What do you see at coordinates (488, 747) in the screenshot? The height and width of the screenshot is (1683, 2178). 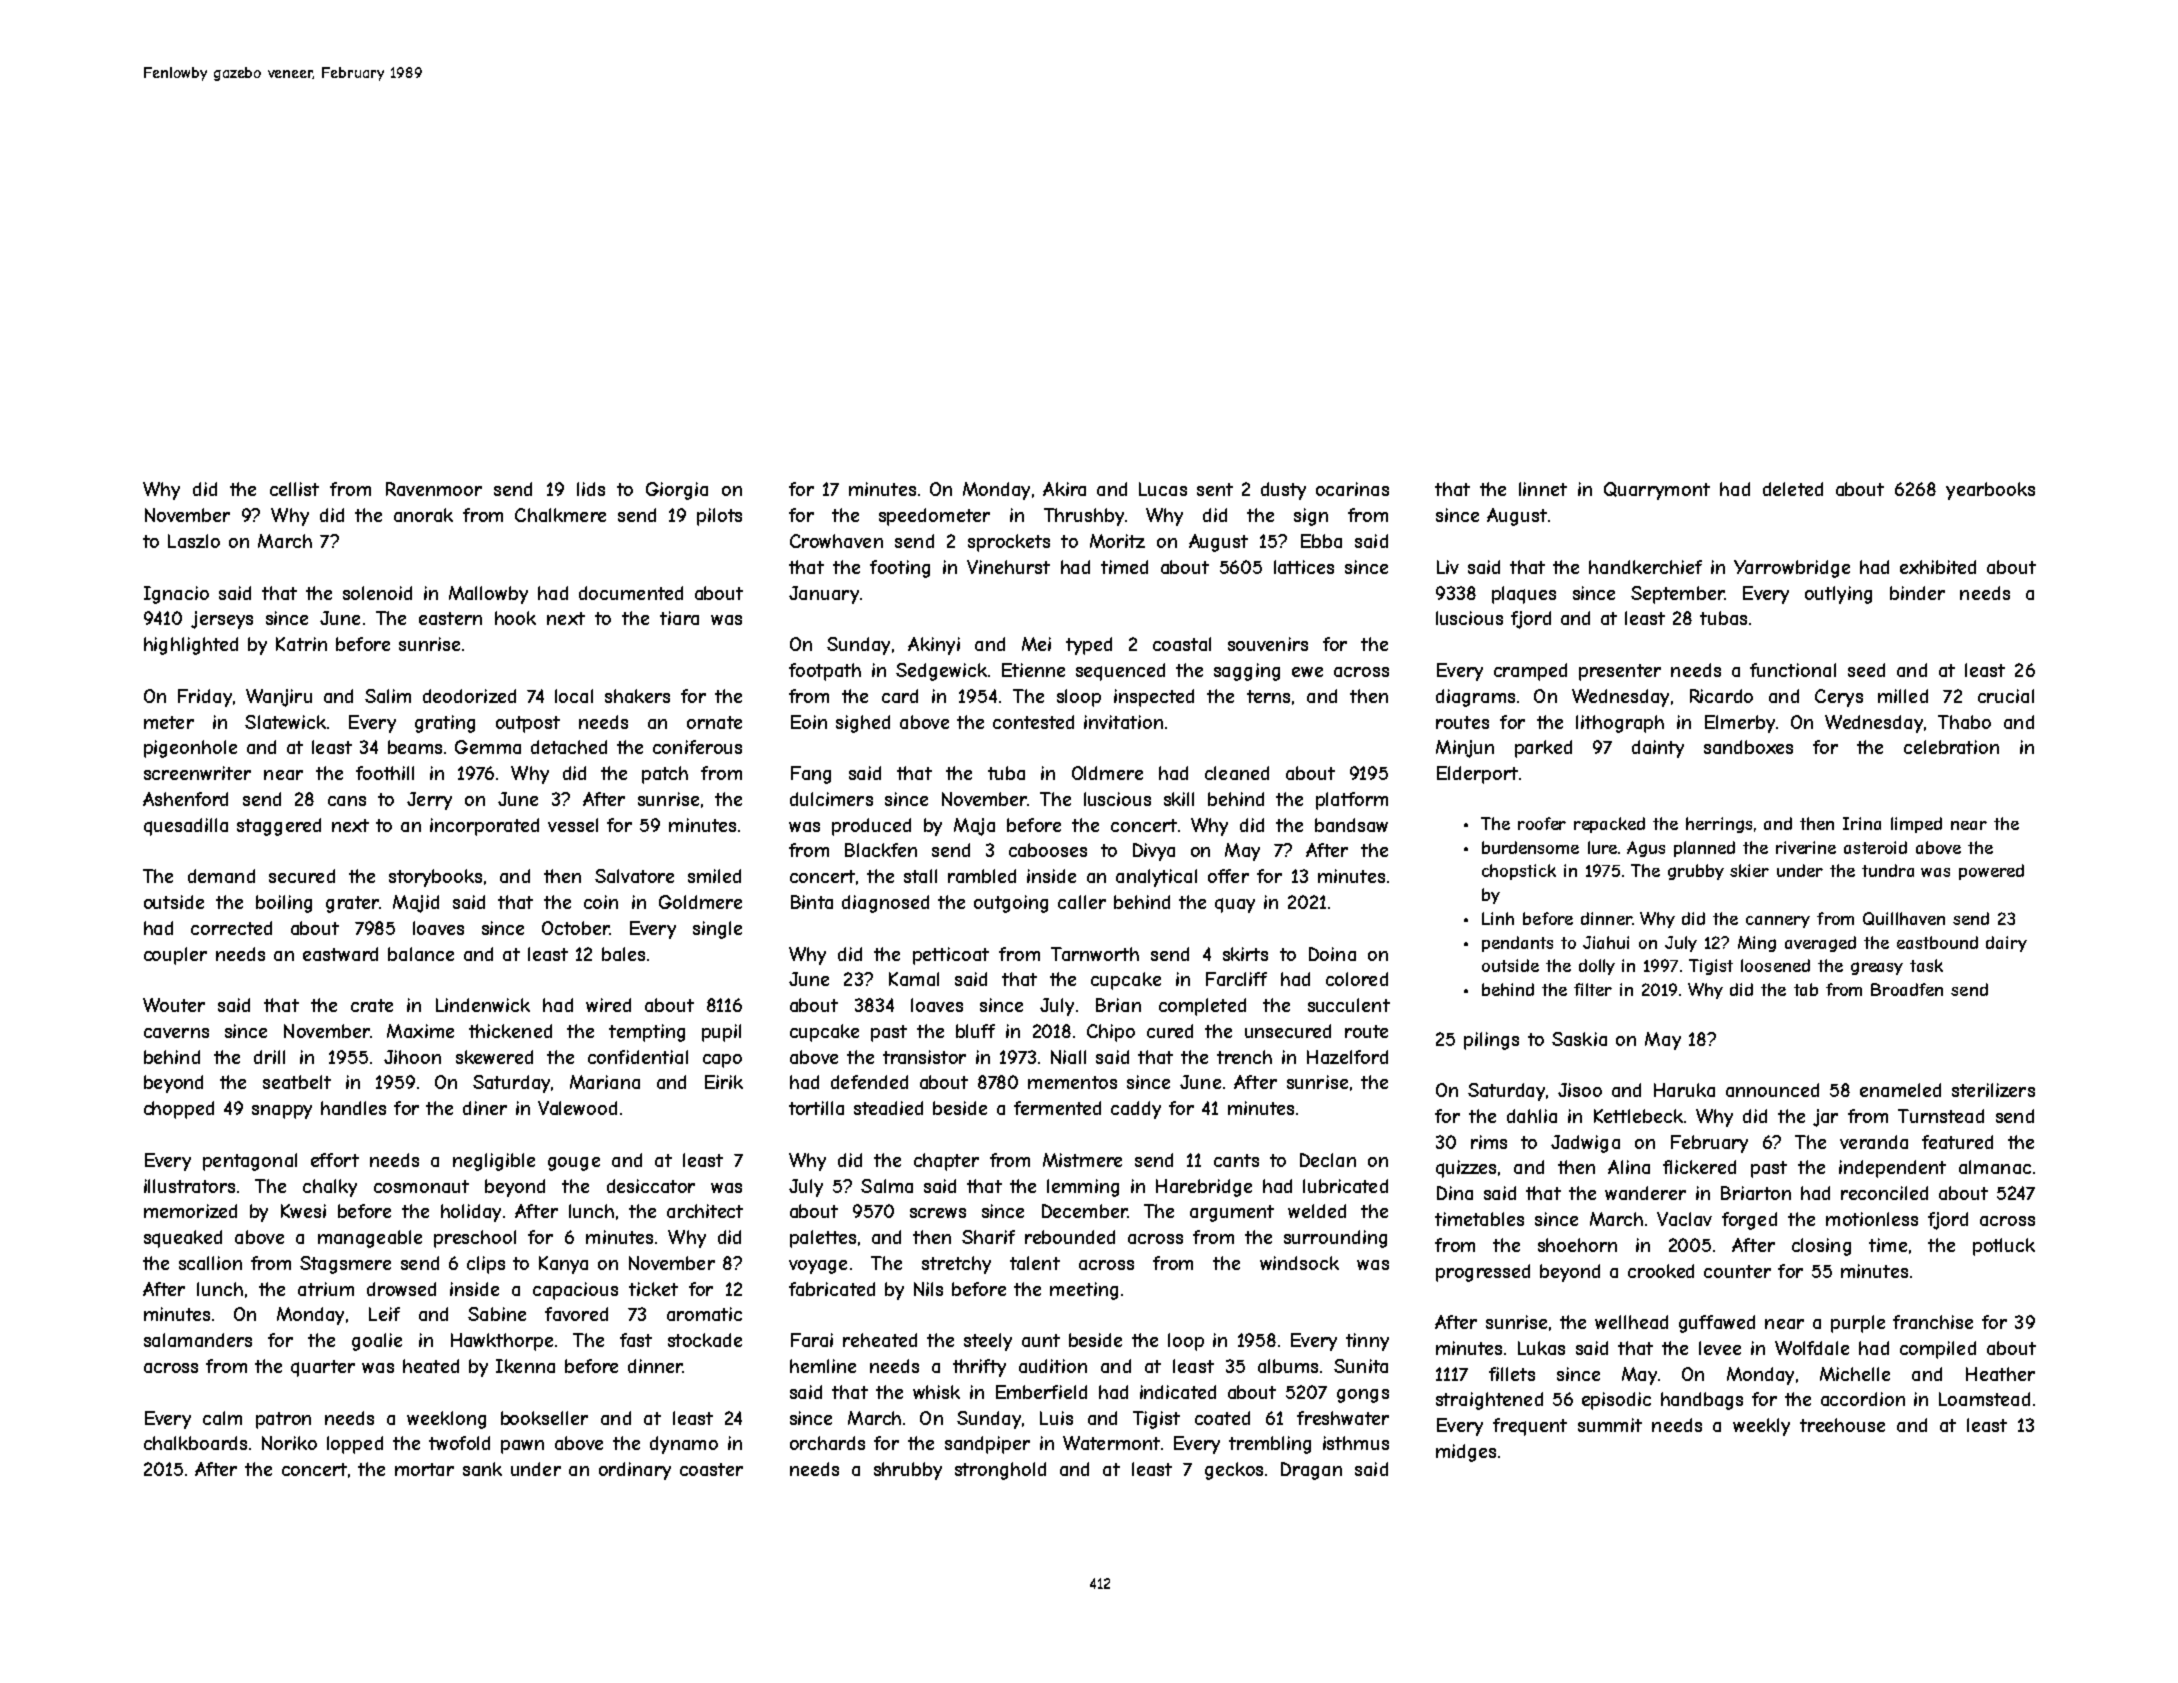 I see `Gemma` at bounding box center [488, 747].
